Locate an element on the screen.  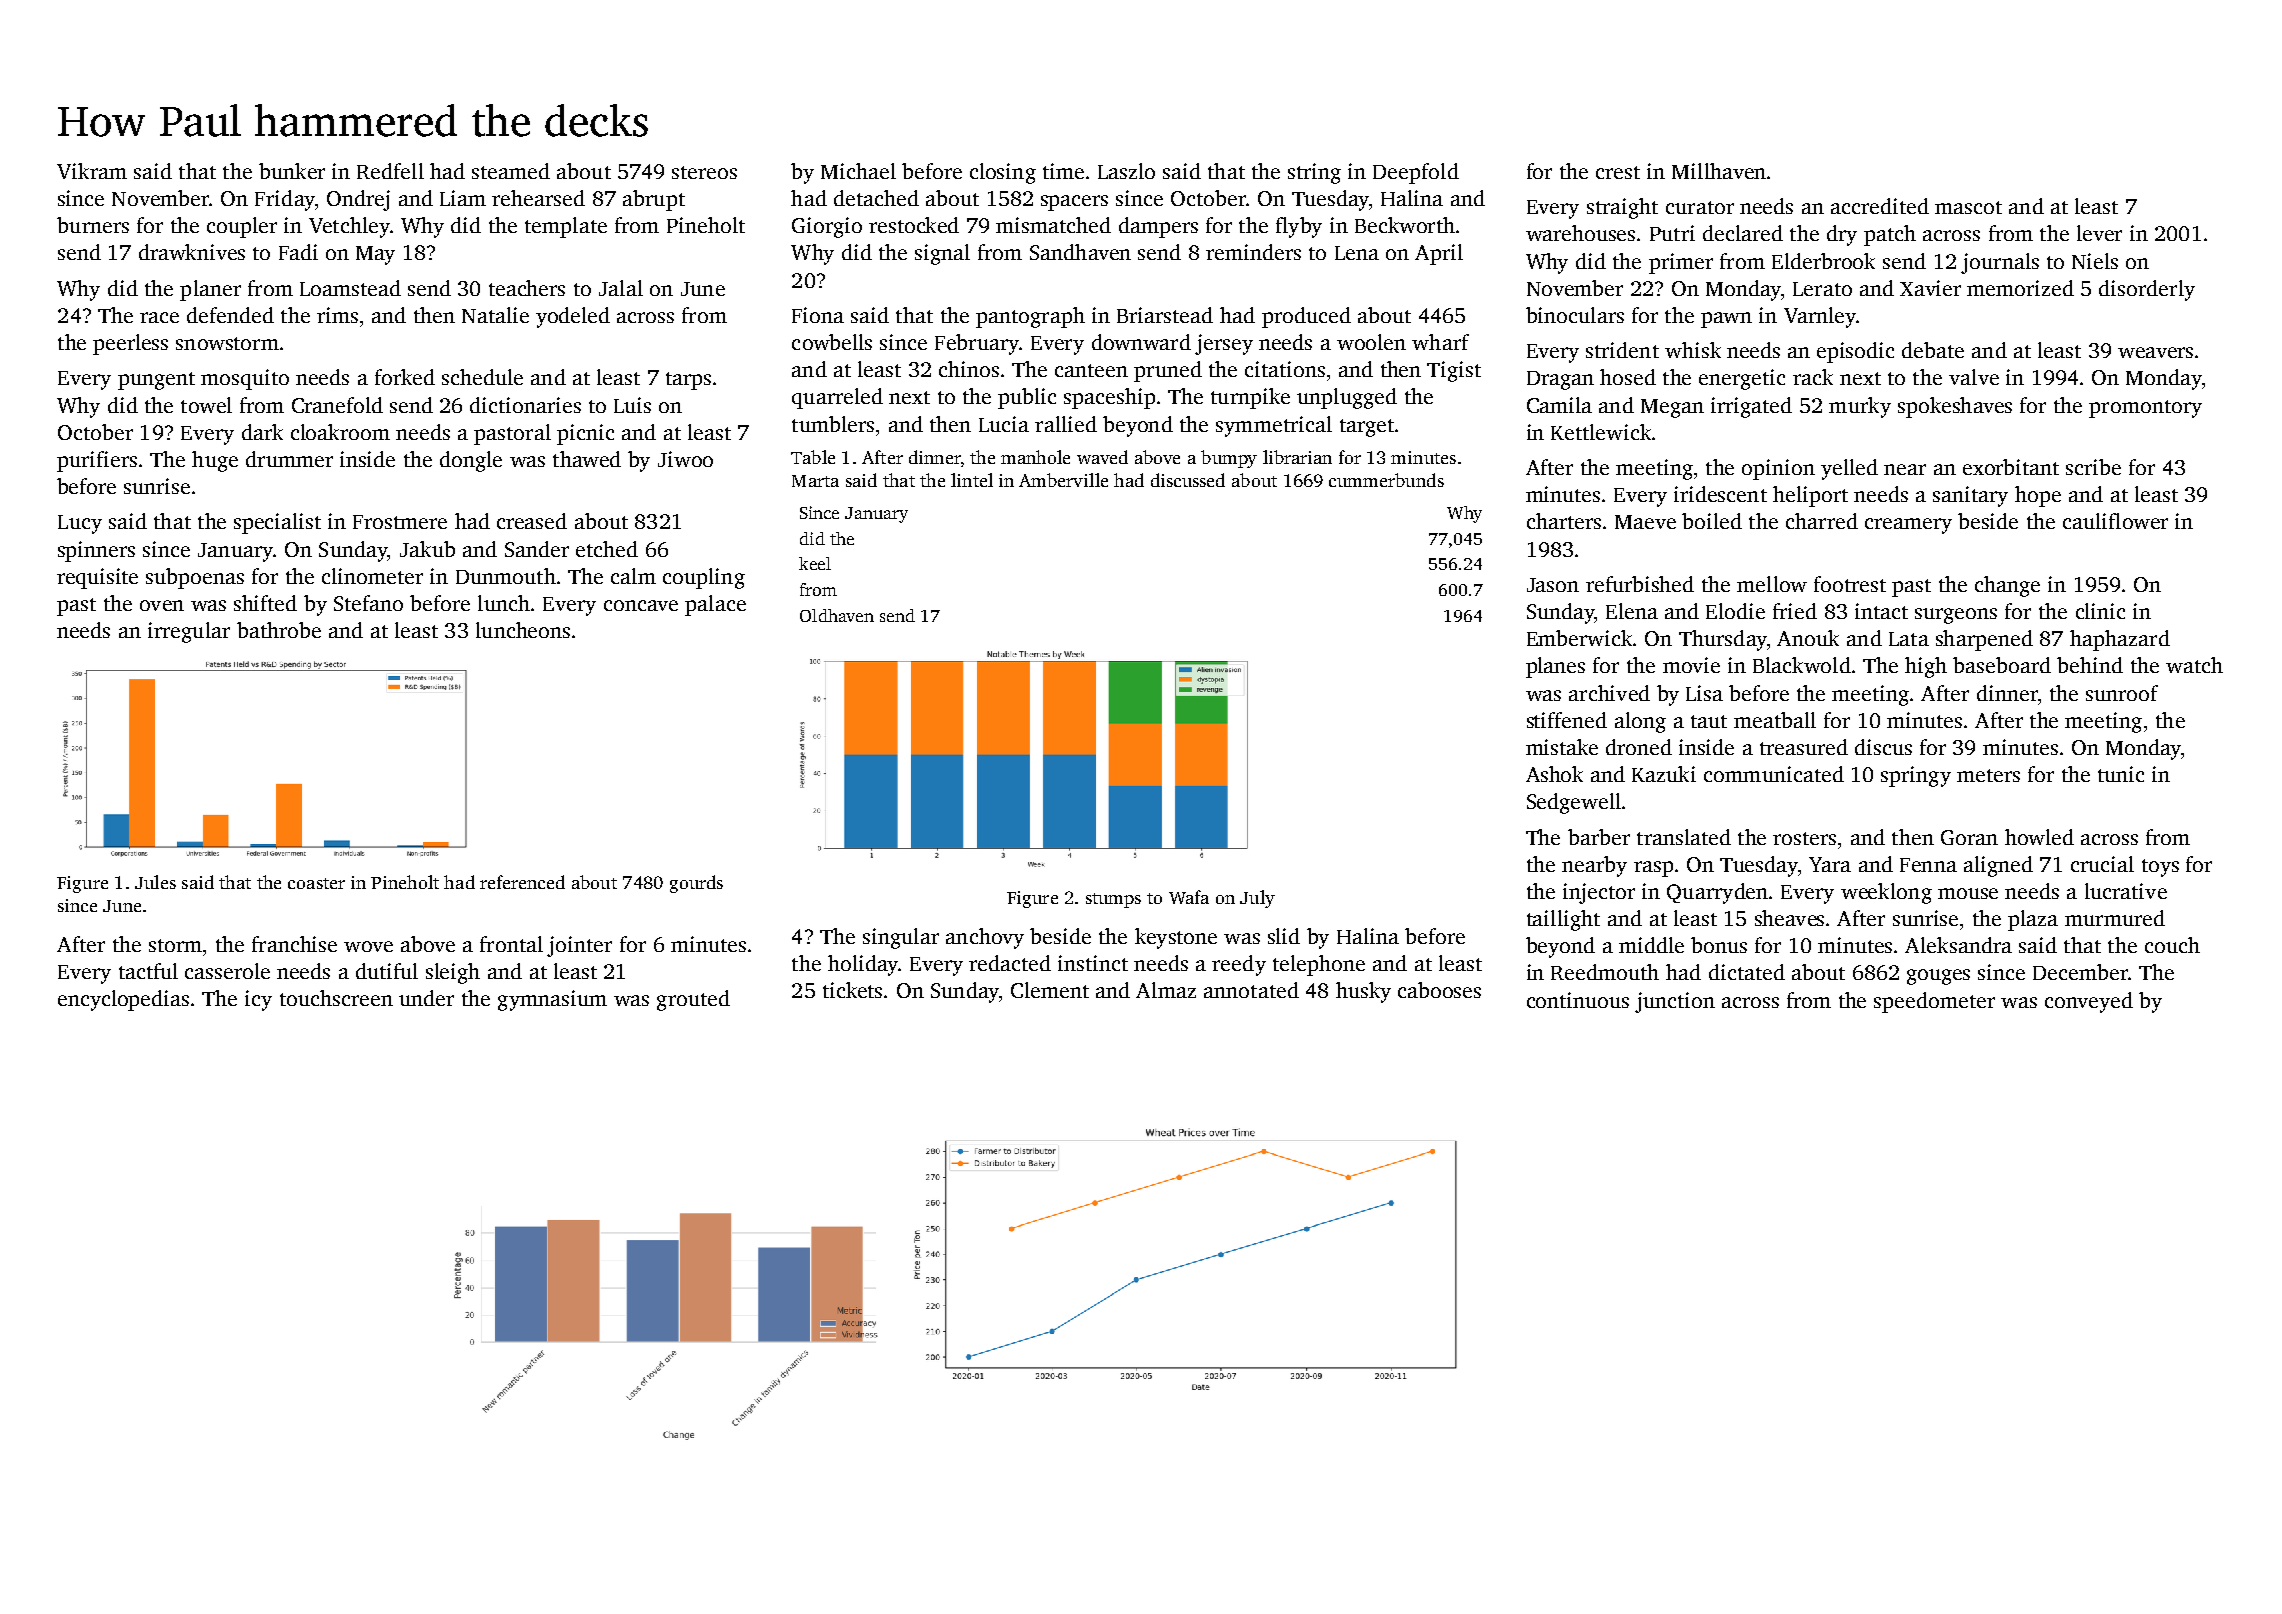
mouse is located at coordinates (1968, 893).
